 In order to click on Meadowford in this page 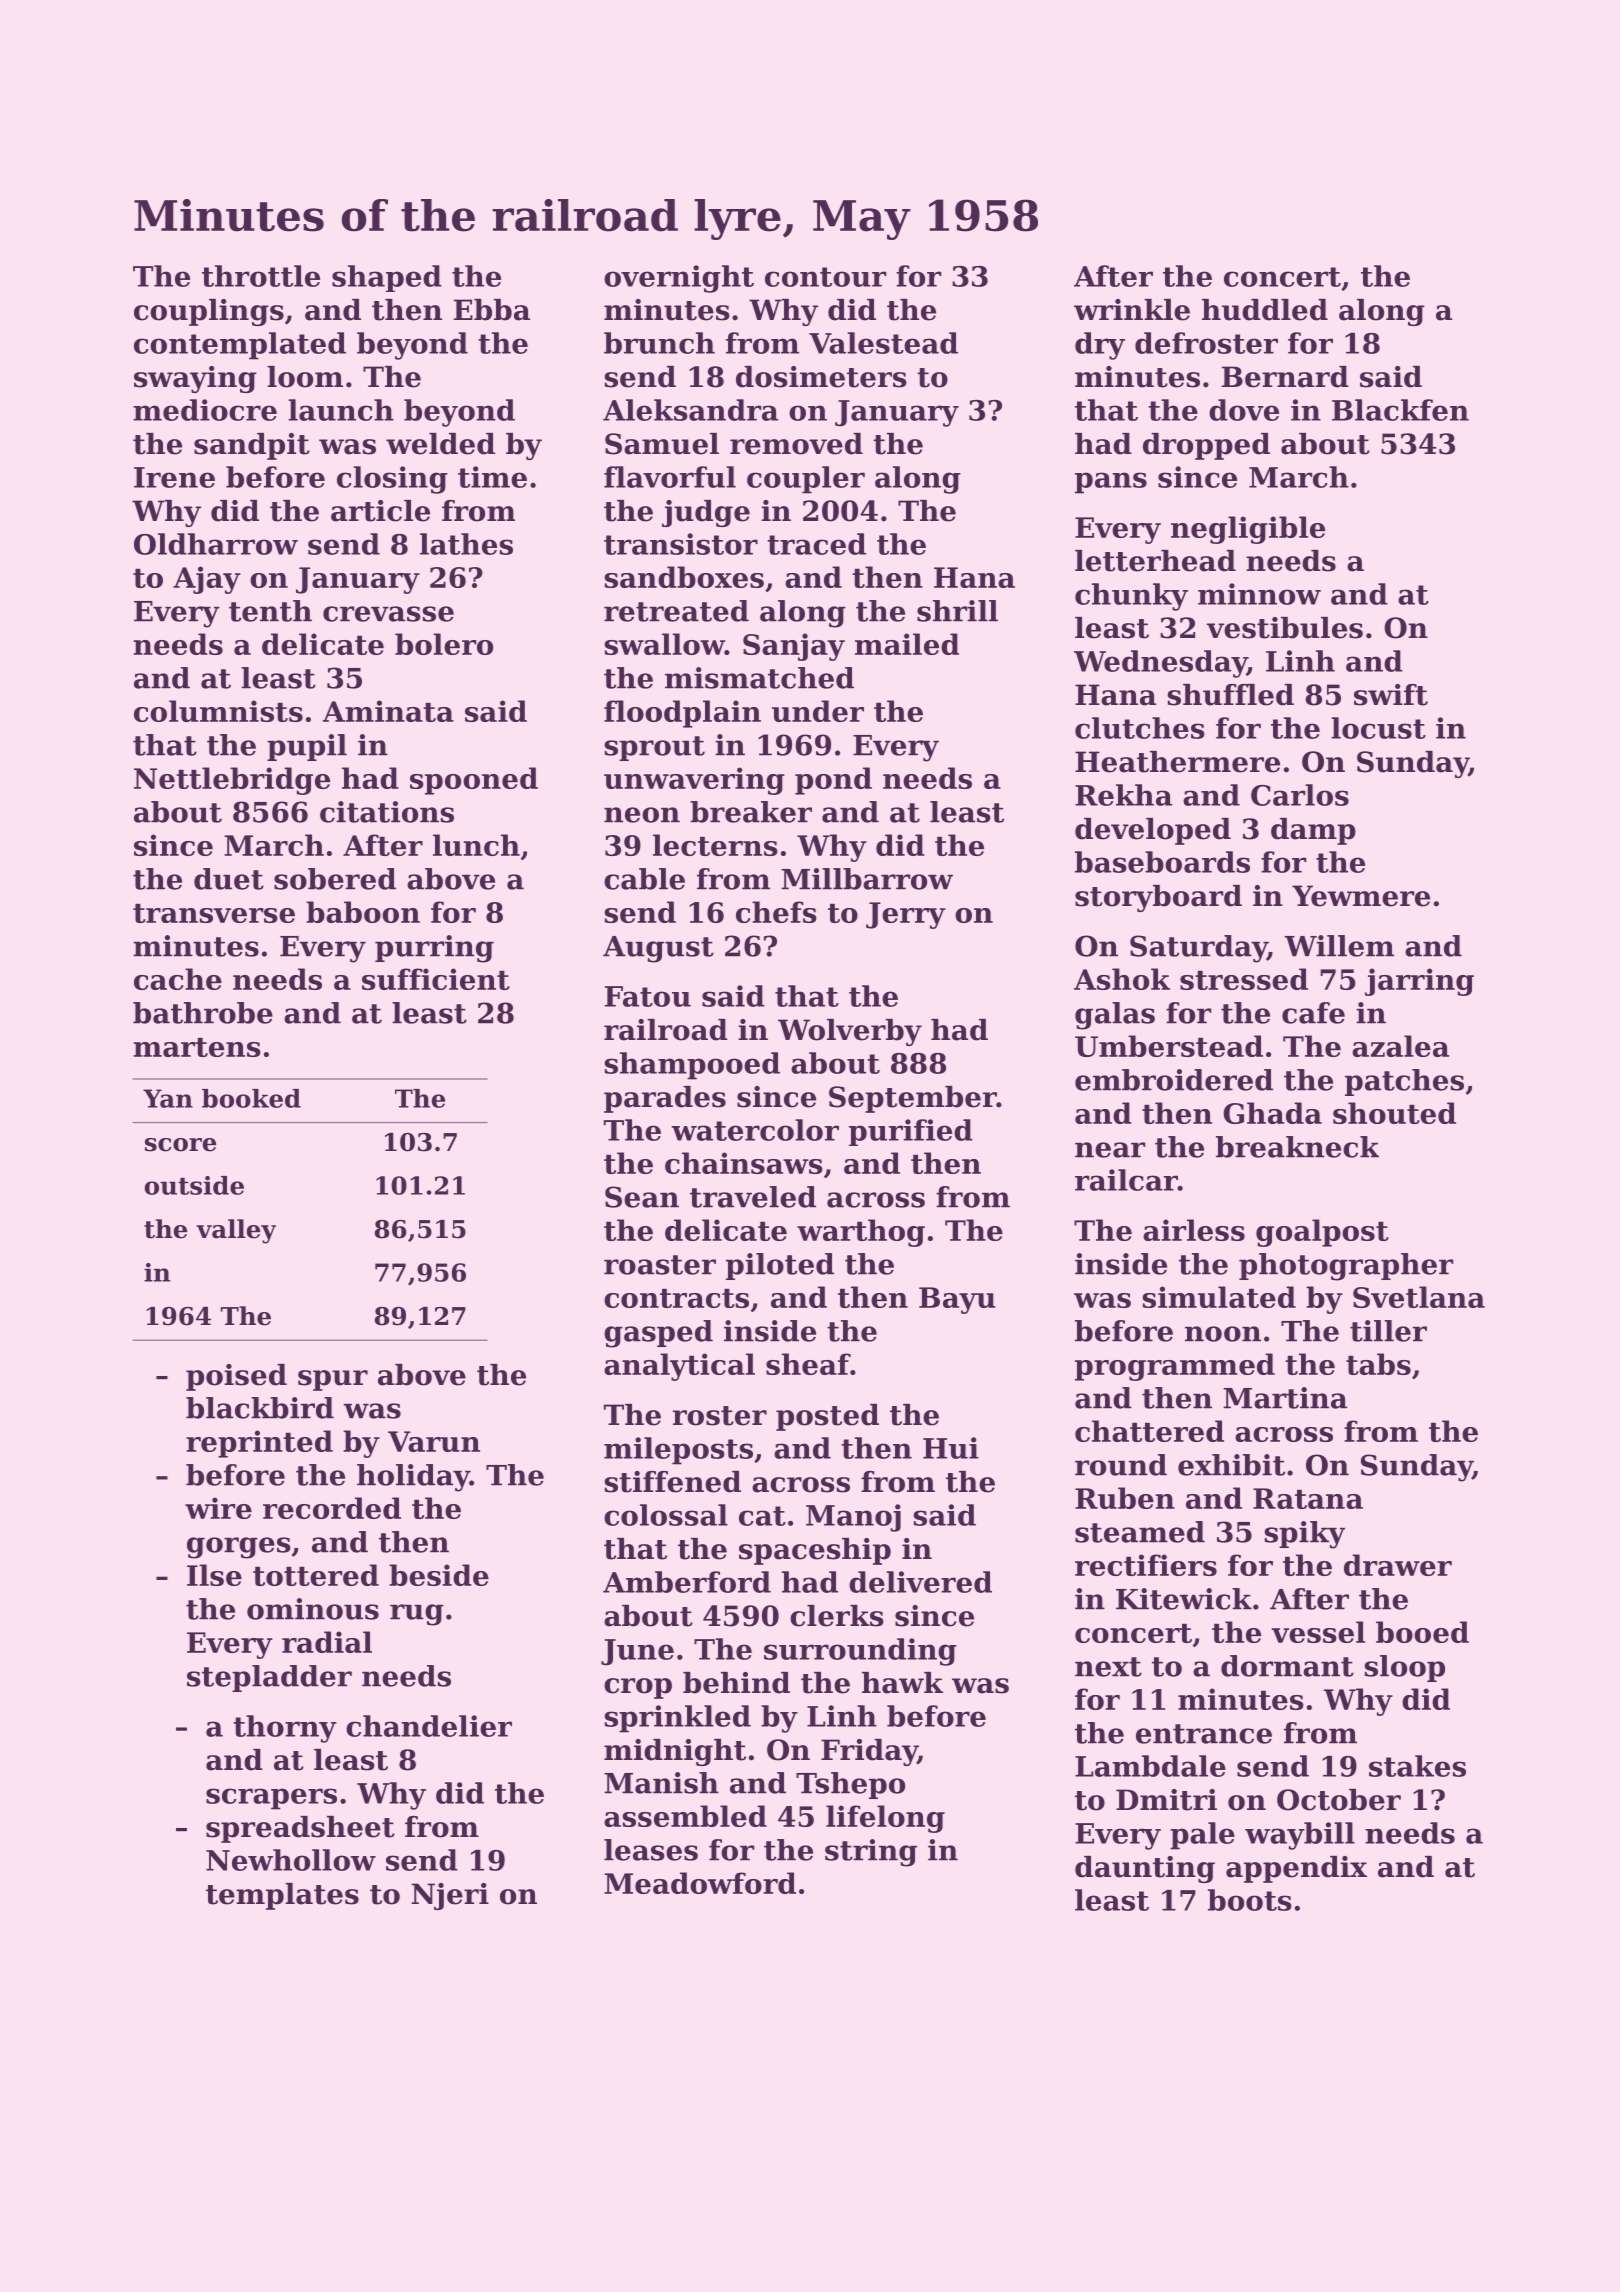, I will do `click(700, 1883)`.
